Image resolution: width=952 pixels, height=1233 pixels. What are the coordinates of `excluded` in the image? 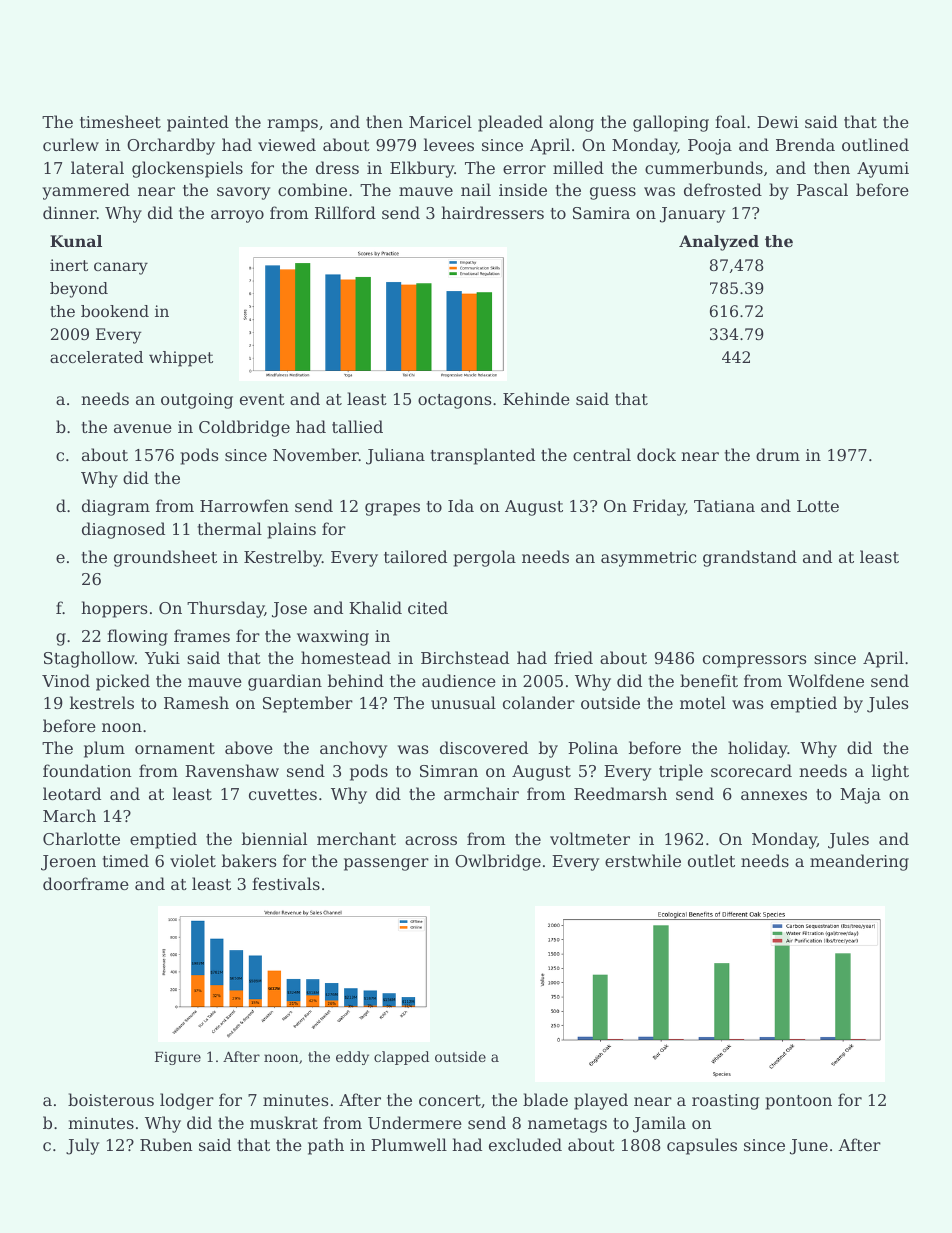 It's located at (525, 1144).
